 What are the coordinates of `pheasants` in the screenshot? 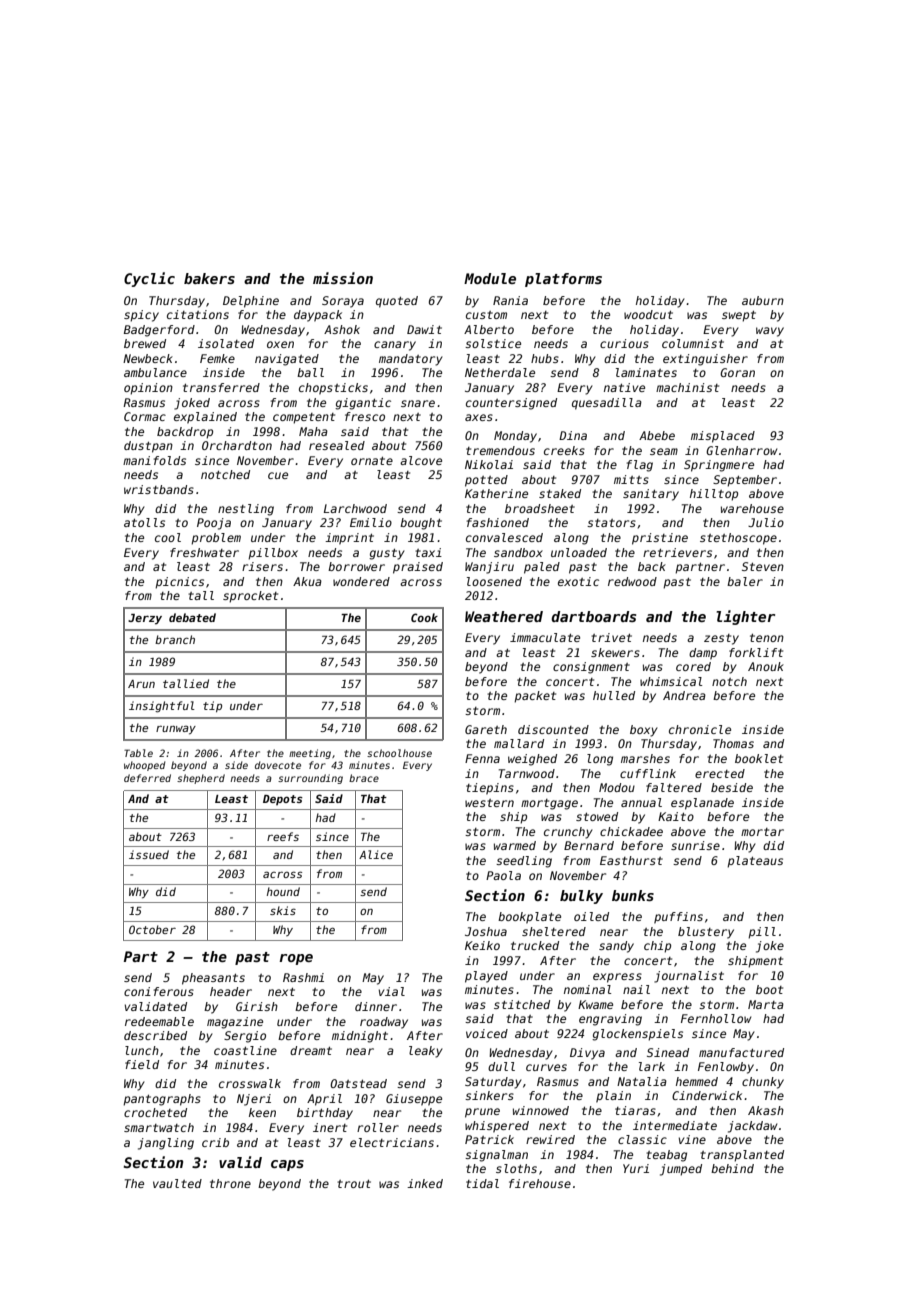 It's located at (213, 979).
